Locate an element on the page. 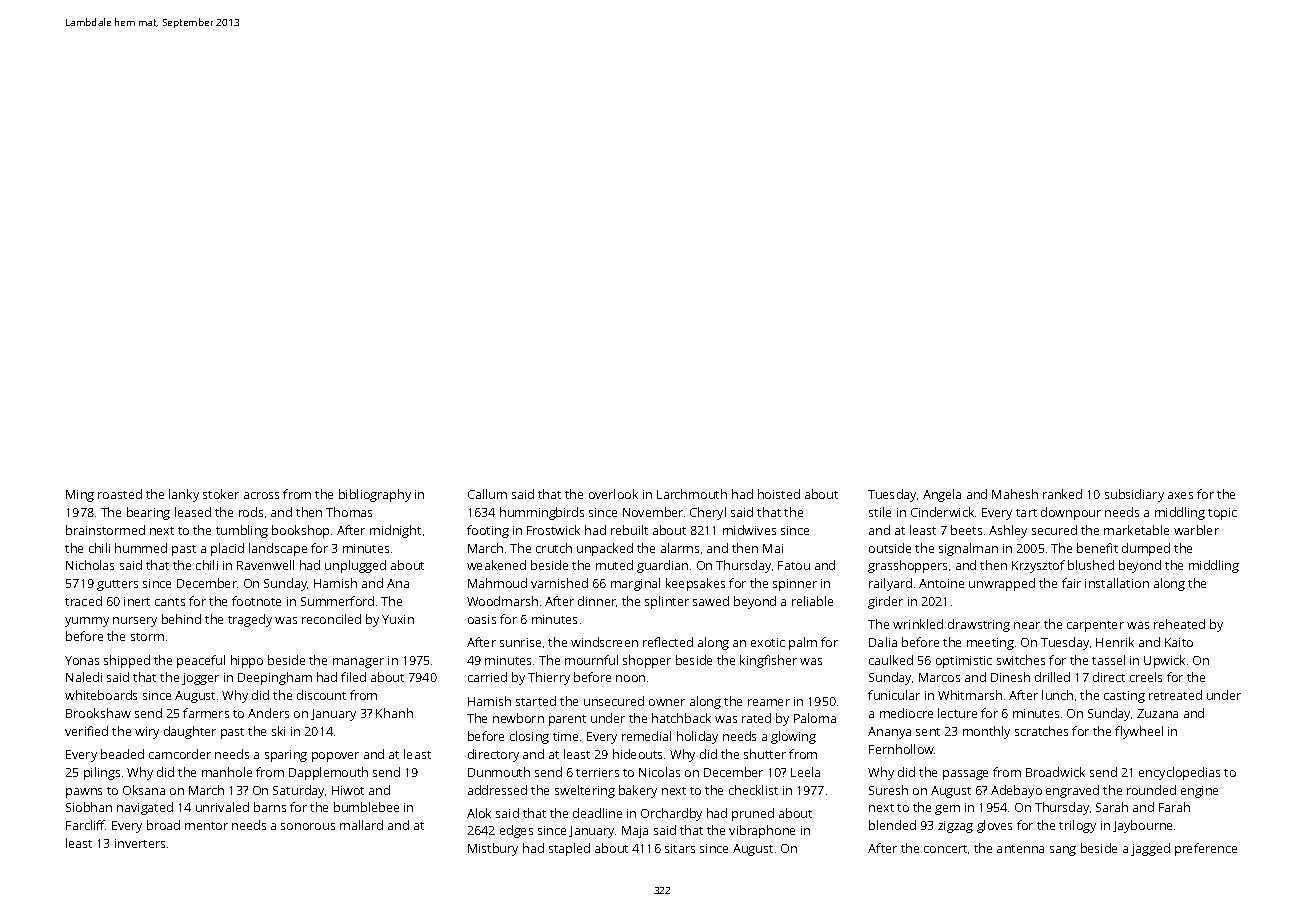  discount is located at coordinates (321, 695).
